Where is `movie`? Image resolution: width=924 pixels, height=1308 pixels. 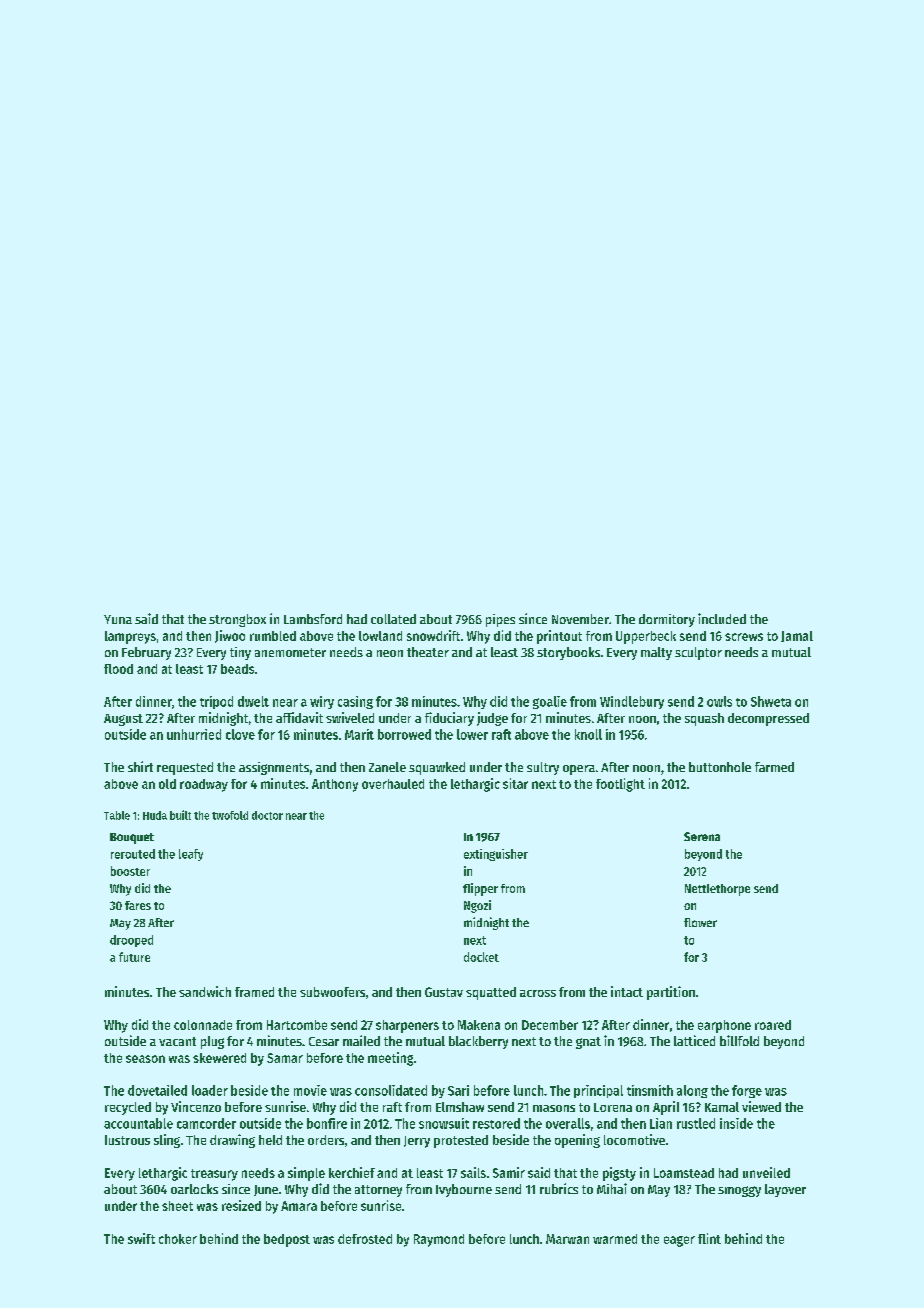
movie is located at coordinates (310, 1090).
